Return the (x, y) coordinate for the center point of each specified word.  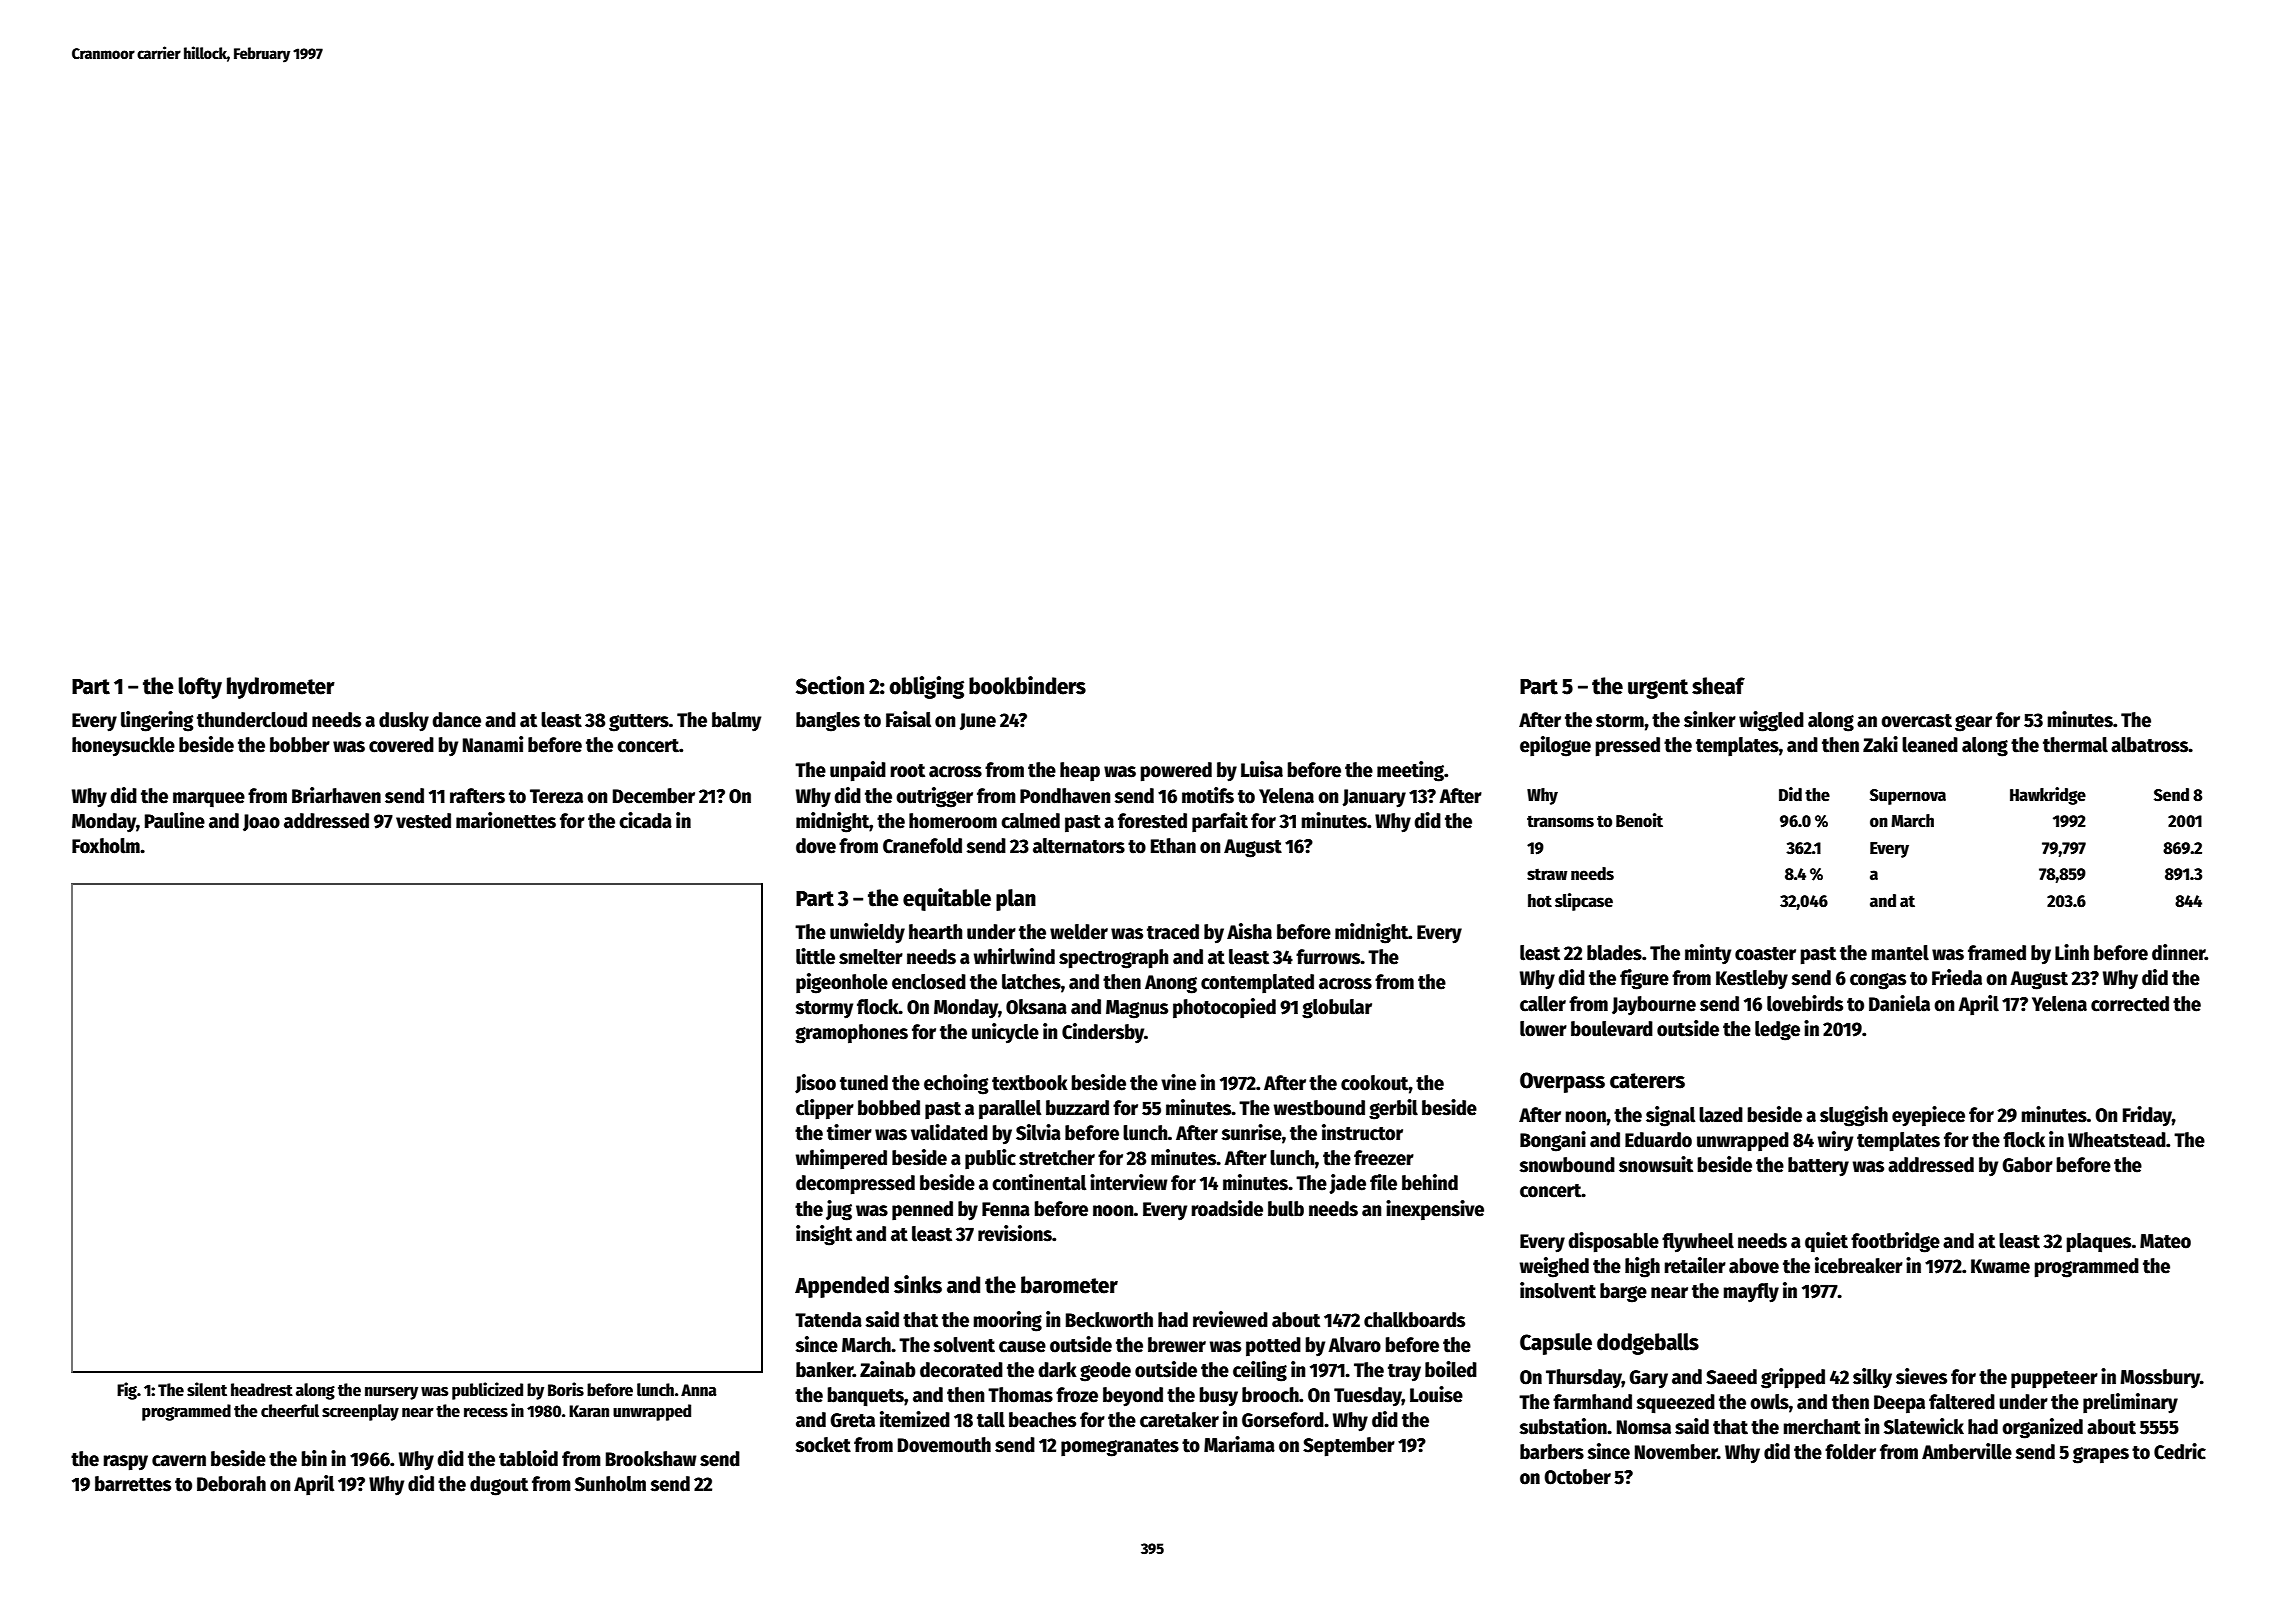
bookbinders (1027, 685)
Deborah (231, 1484)
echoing (956, 1084)
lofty (200, 688)
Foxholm (106, 846)
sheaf (1718, 686)
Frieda (1957, 977)
